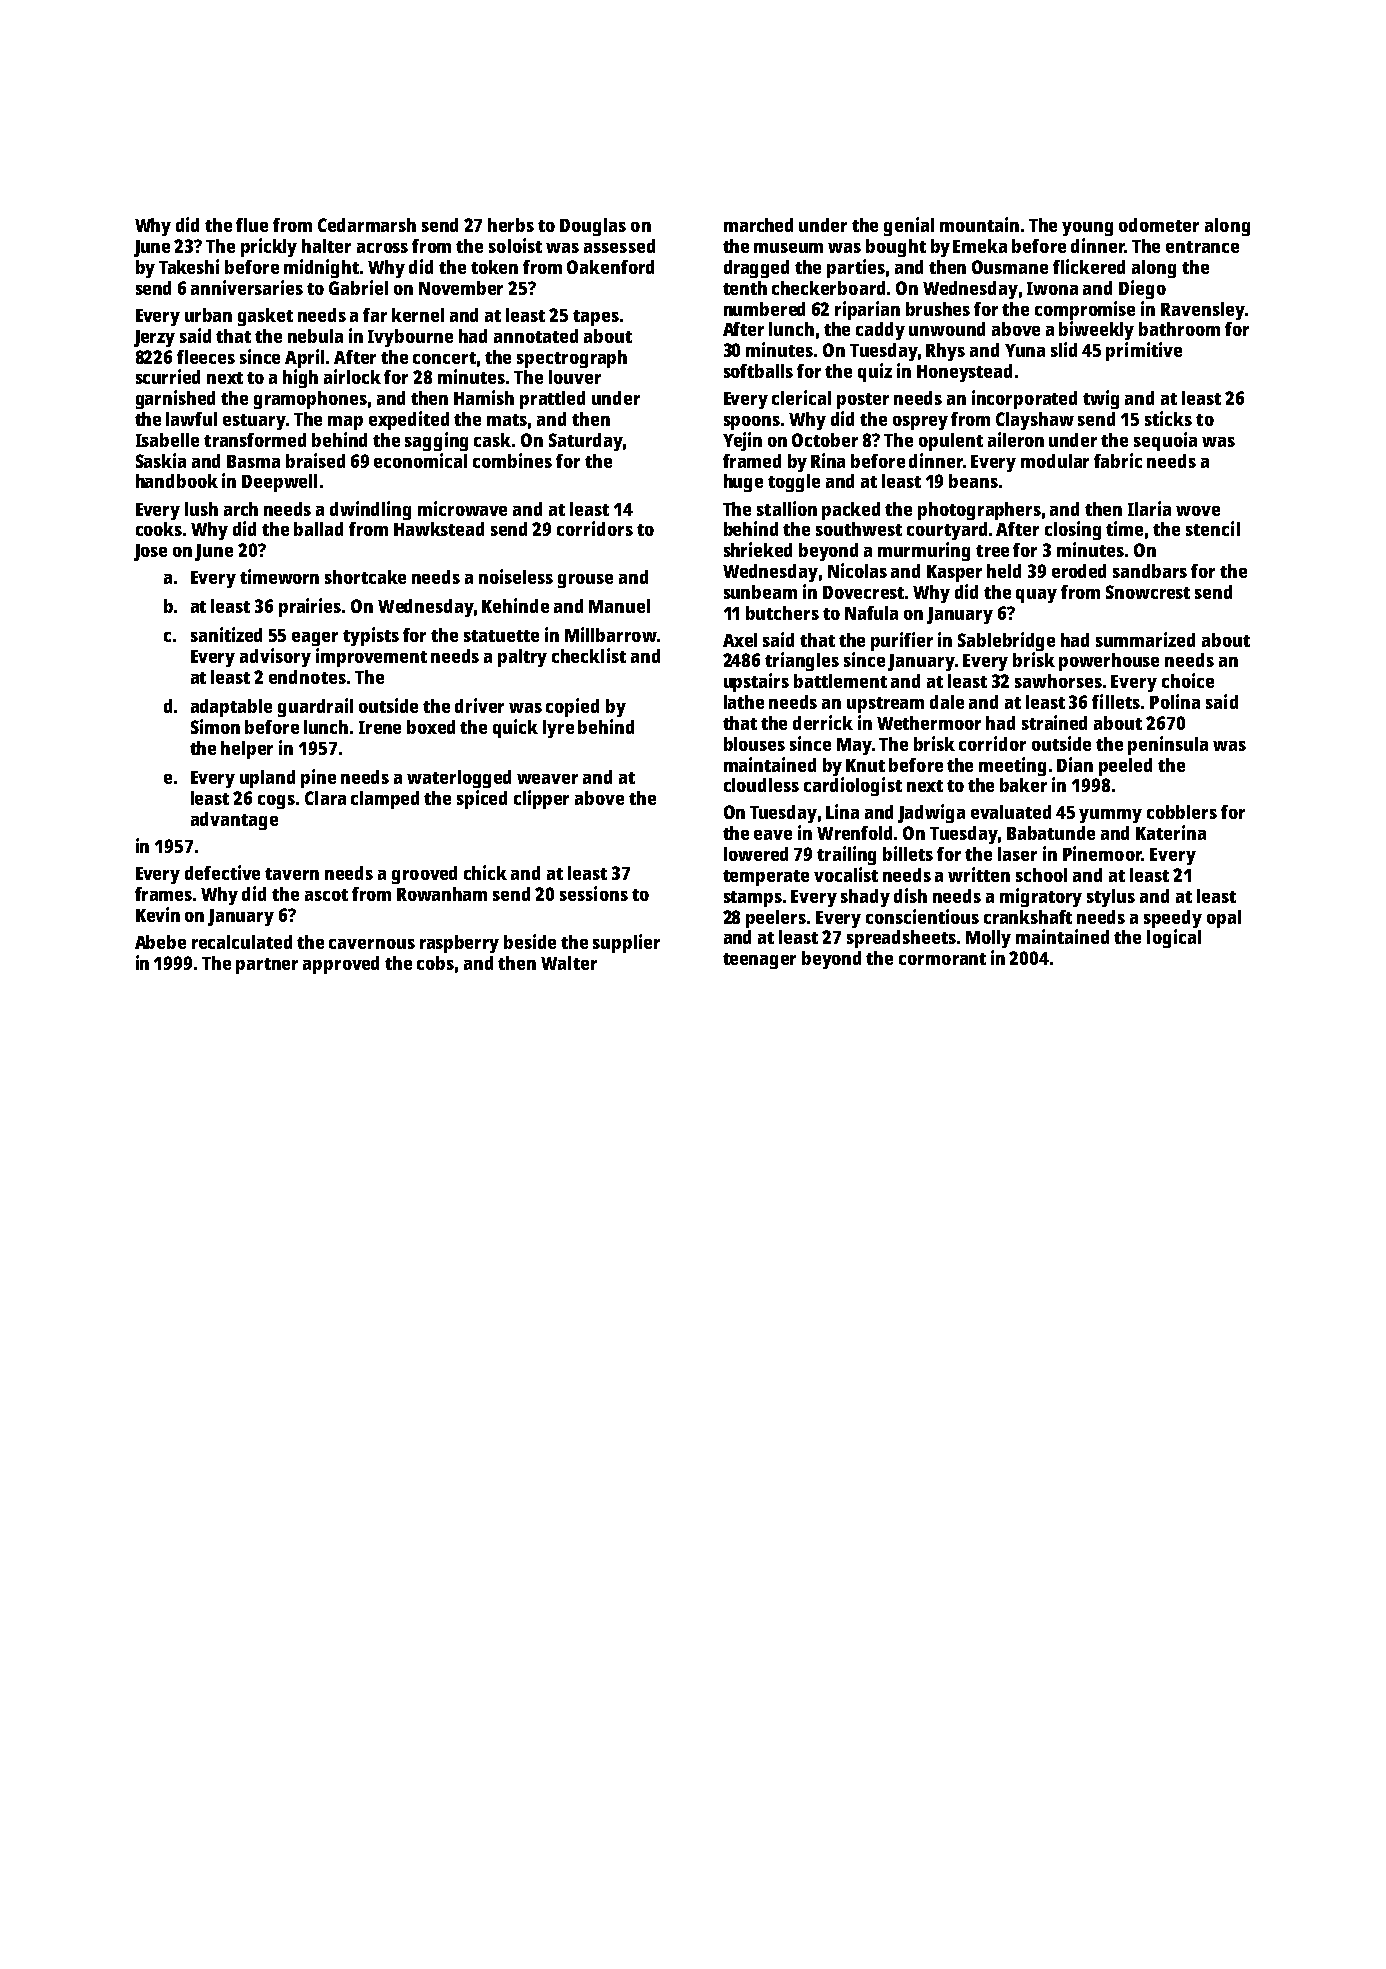 The width and height of the screenshot is (1386, 1969). Describe the element at coordinates (596, 318) in the screenshot. I see `tapes` at that location.
